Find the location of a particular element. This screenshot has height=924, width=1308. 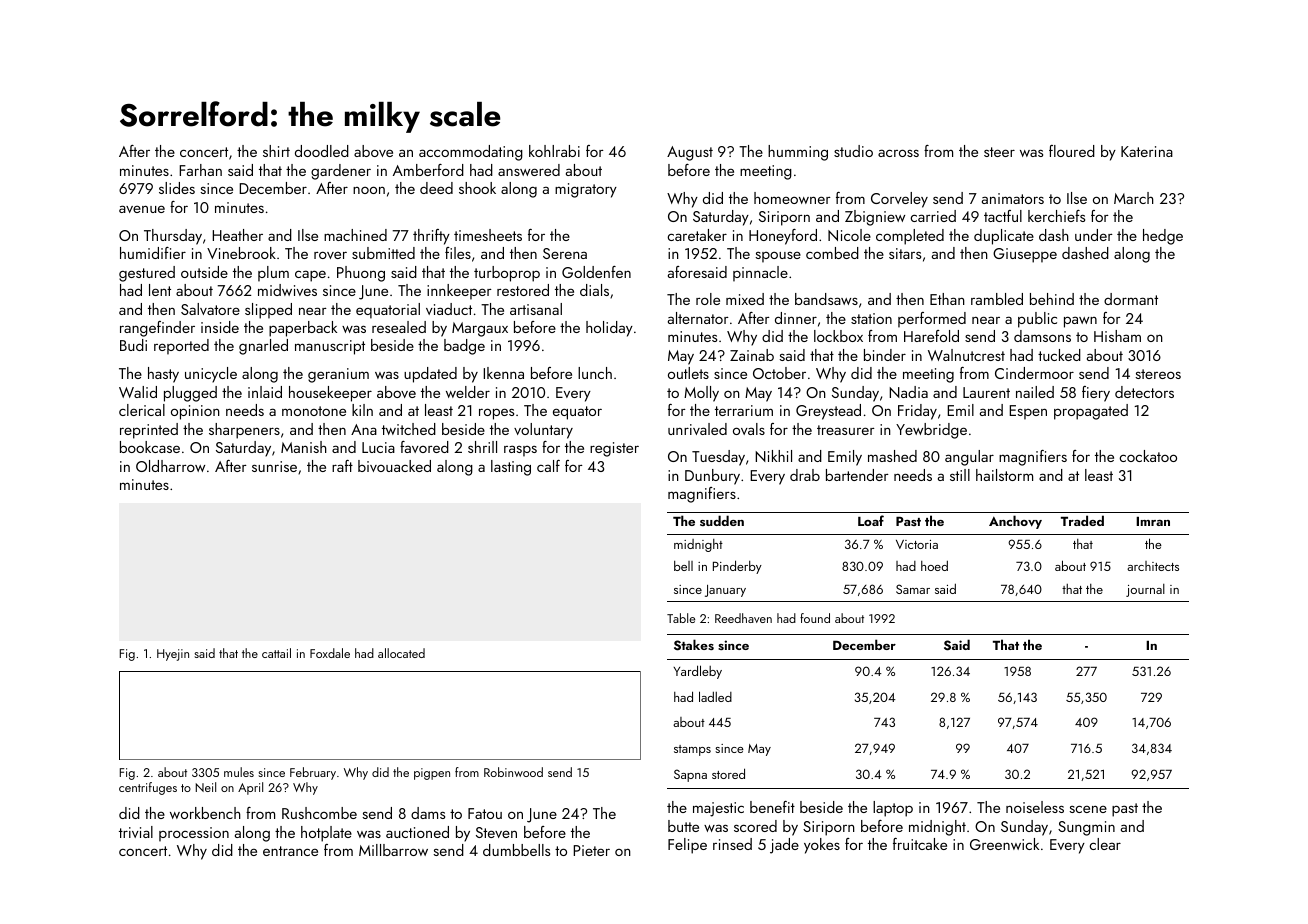

Pieter is located at coordinates (591, 850).
